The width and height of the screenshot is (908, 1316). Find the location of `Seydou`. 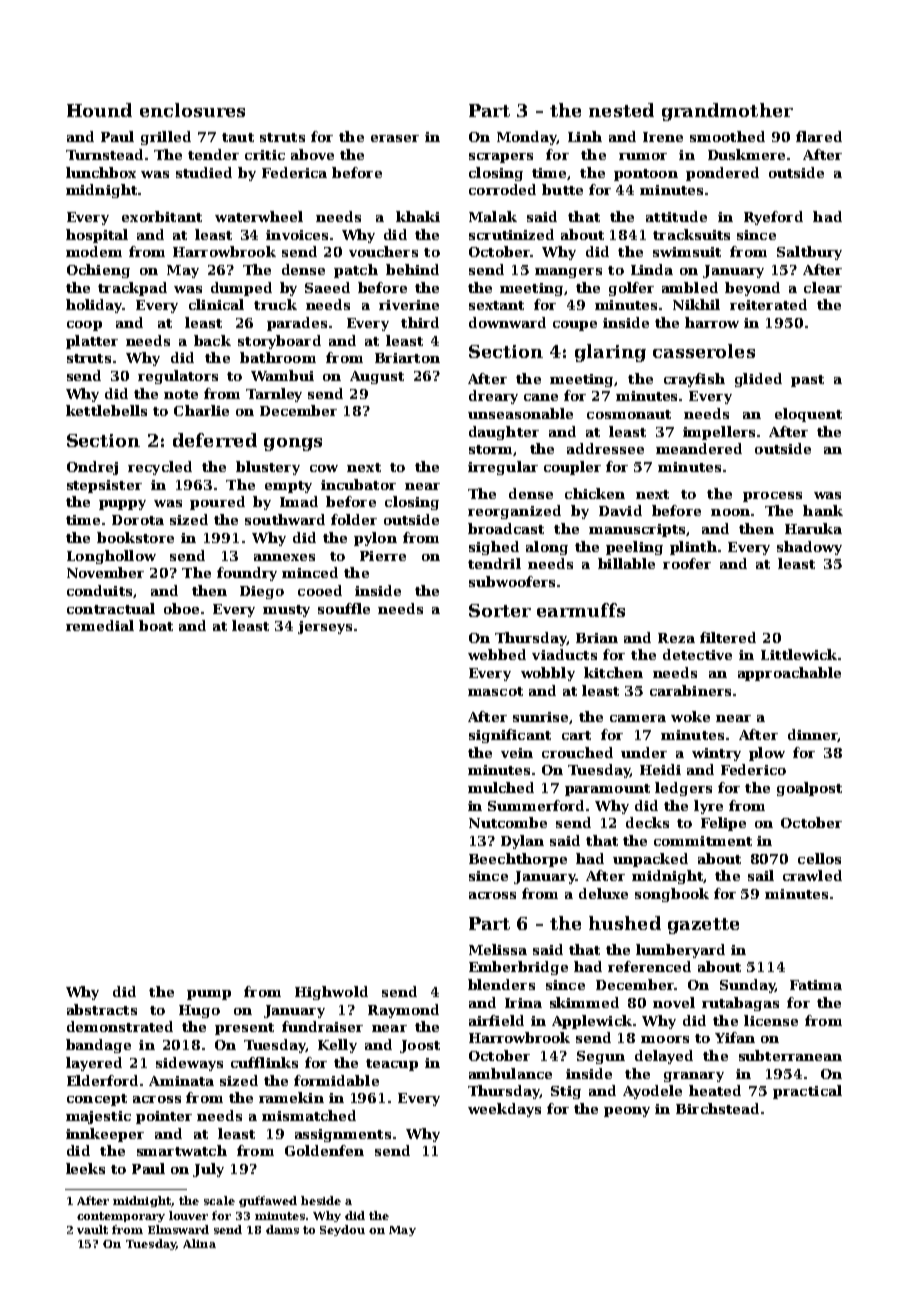

Seydou is located at coordinates (342, 1230).
